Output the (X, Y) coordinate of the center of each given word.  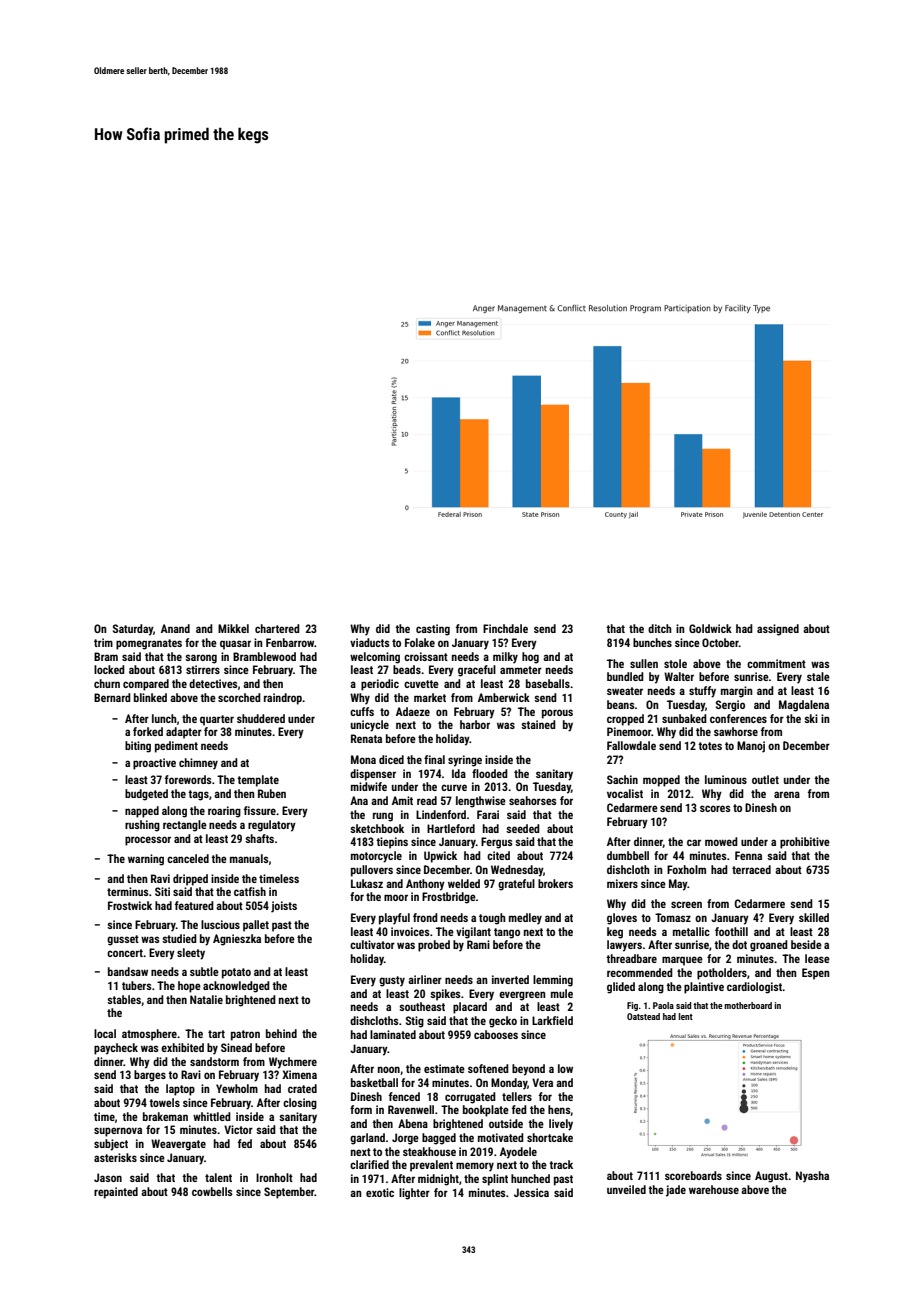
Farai (488, 814)
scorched (239, 697)
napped (142, 812)
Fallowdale (631, 745)
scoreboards (693, 1175)
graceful (477, 671)
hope (189, 987)
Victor (238, 1129)
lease (817, 958)
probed (434, 946)
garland (367, 1139)
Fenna (748, 855)
